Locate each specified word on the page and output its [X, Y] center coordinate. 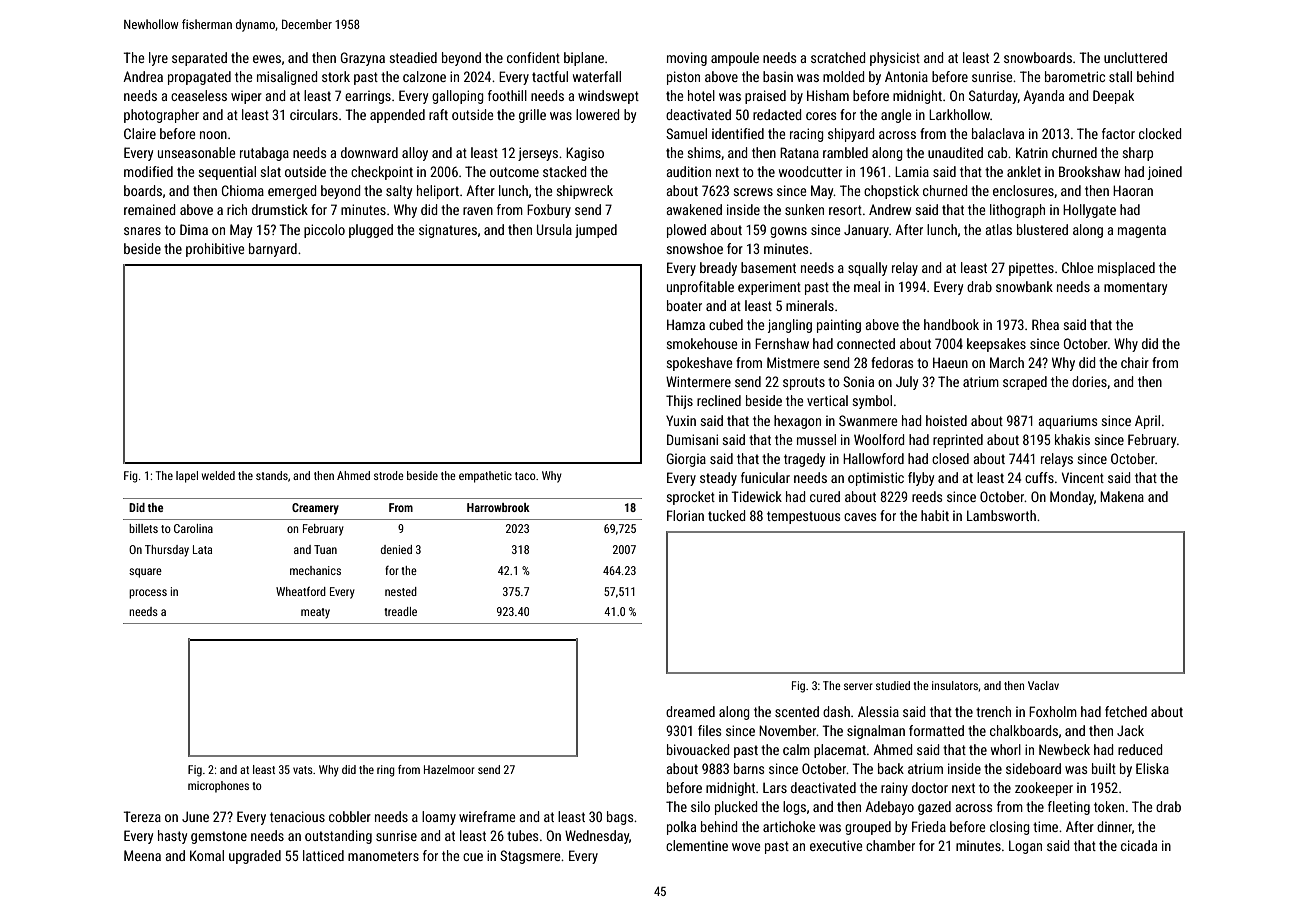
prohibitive [215, 250]
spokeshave [699, 364]
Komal [207, 855]
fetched [1126, 711]
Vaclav [1043, 685]
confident [533, 57]
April [1147, 422]
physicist [895, 59]
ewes [267, 59]
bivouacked [698, 749]
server [858, 686]
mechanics [315, 570]
